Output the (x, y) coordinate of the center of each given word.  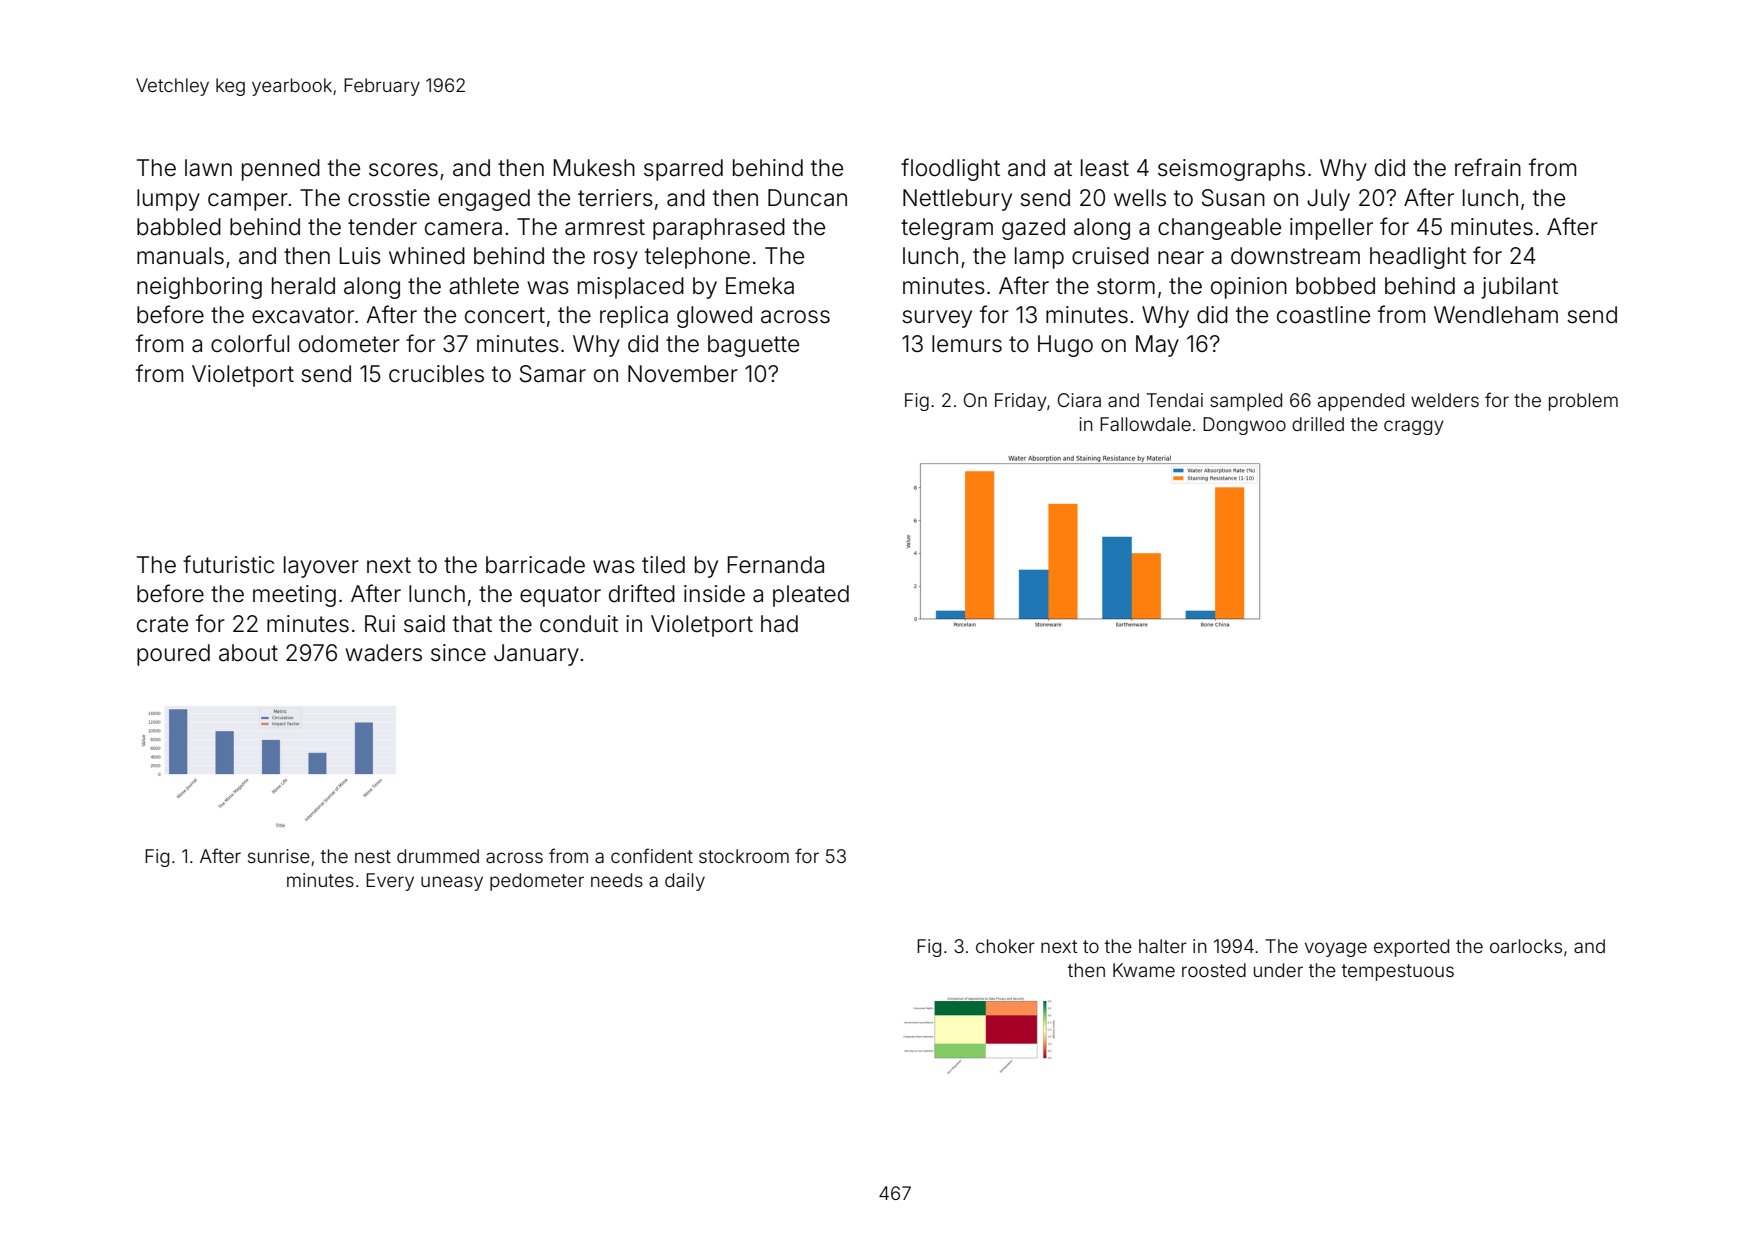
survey (937, 319)
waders (383, 653)
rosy (616, 260)
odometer (349, 344)
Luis (360, 256)
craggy (1414, 427)
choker (1005, 946)
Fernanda (776, 565)
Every (390, 882)
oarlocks (1526, 946)
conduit (579, 624)
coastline (1323, 315)
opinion (1249, 288)
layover (321, 567)
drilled (1318, 424)
